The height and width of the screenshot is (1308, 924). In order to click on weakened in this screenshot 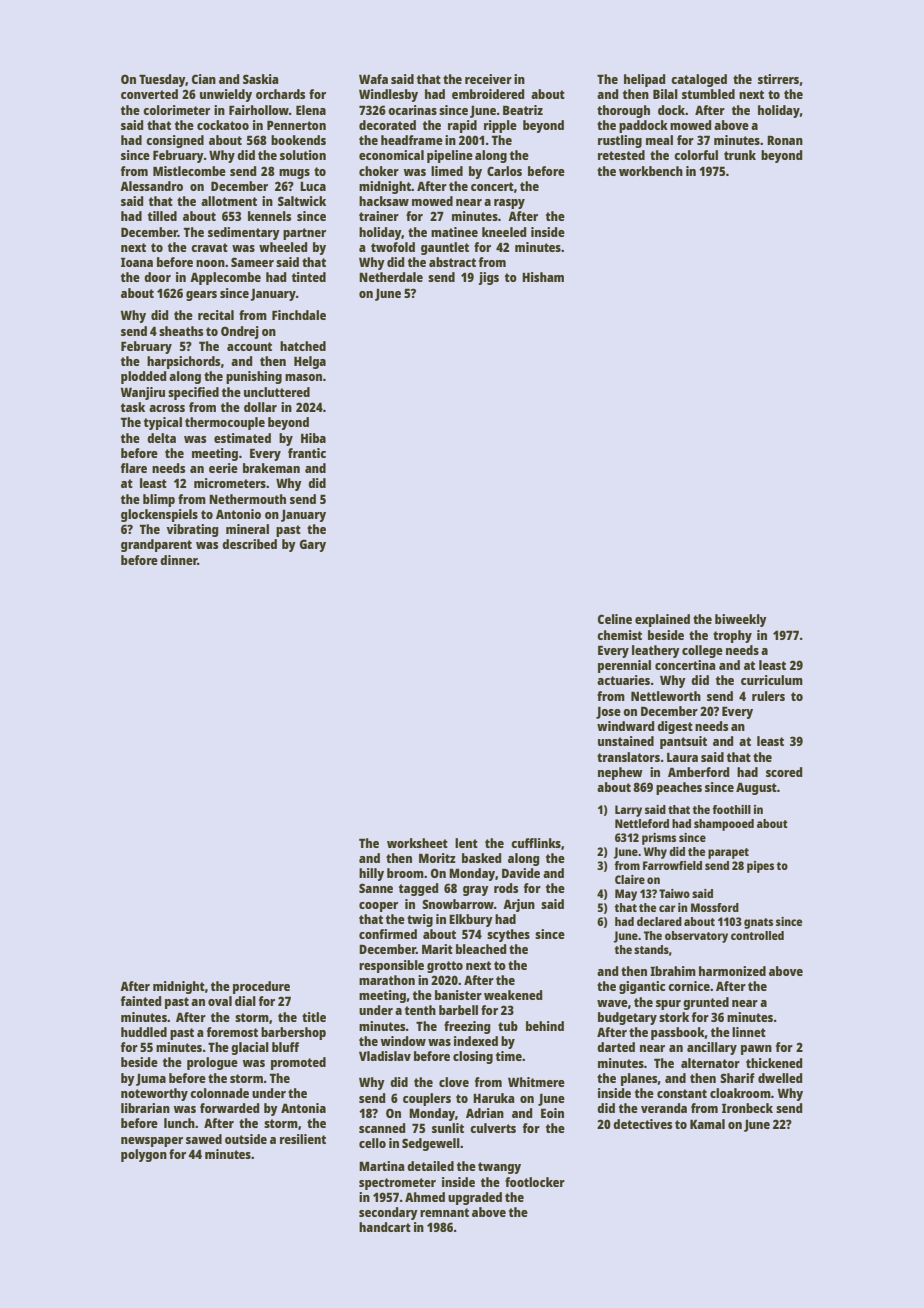, I will do `click(513, 995)`.
